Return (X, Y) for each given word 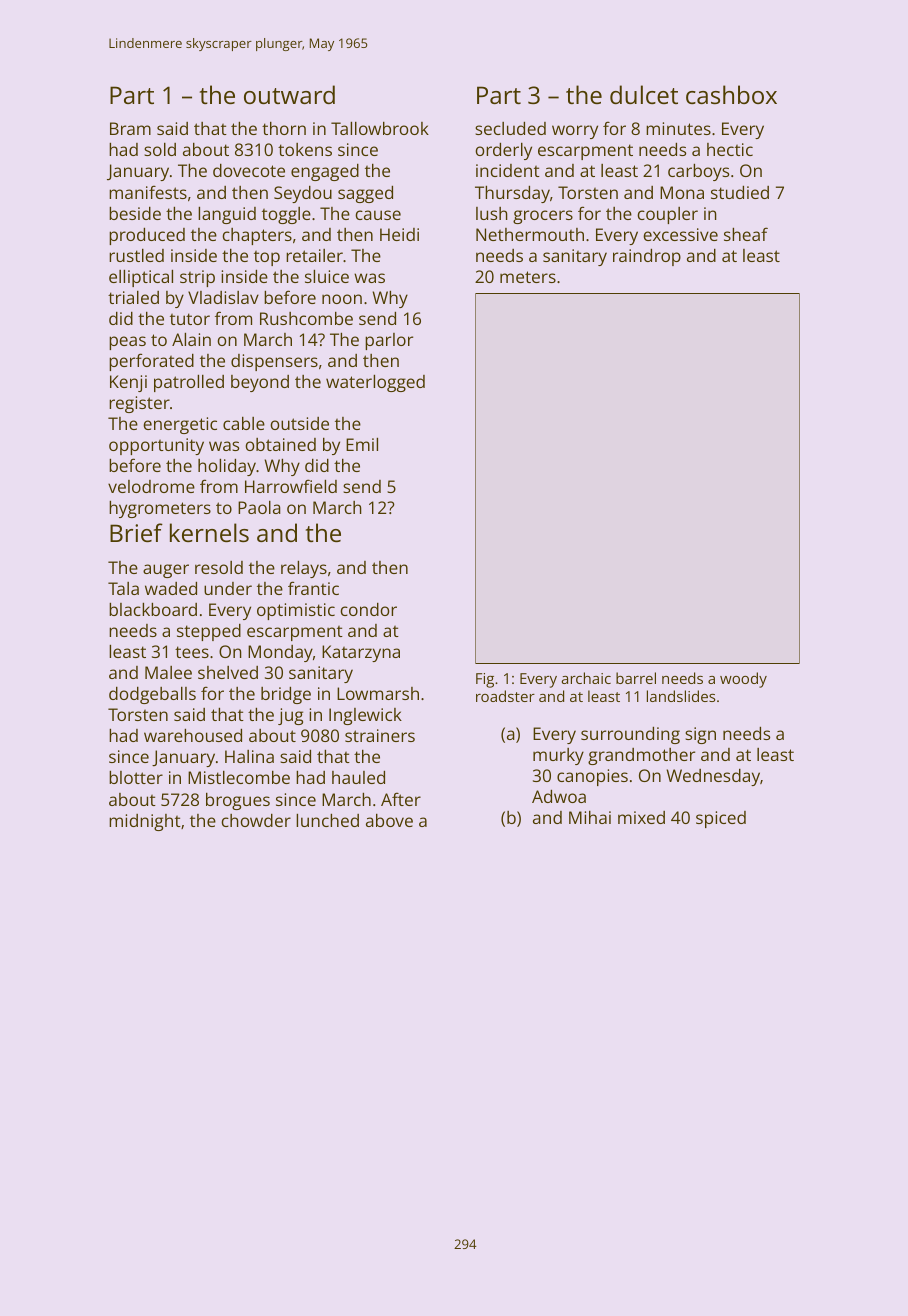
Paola (259, 507)
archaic (586, 678)
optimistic (296, 611)
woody (743, 680)
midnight (145, 822)
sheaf (746, 234)
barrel (636, 678)
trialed (133, 297)
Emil (362, 444)
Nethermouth (530, 234)
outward (289, 94)
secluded (510, 128)
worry (575, 132)
